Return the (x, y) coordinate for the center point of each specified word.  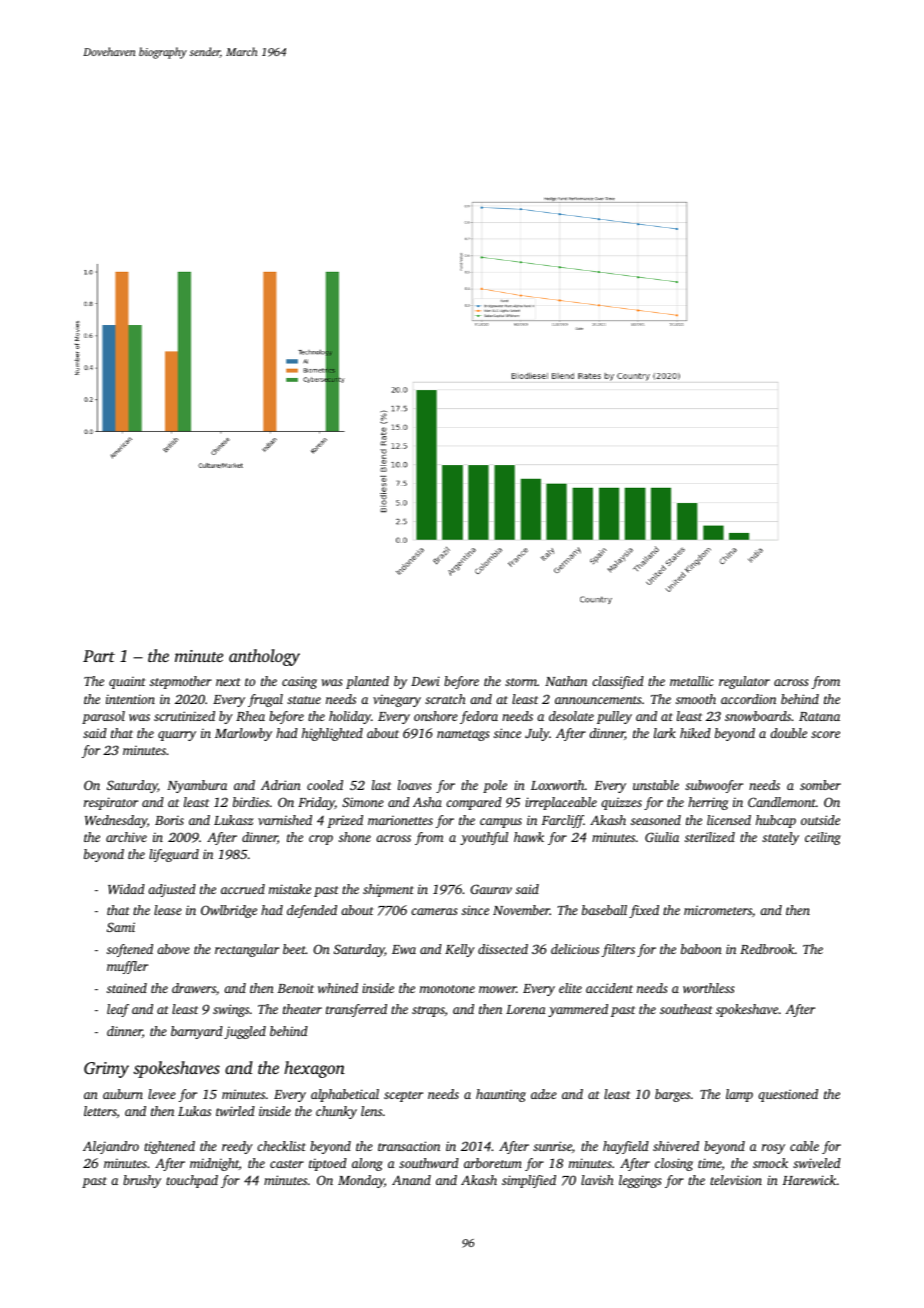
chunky (336, 1112)
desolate (571, 716)
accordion (748, 699)
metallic (692, 681)
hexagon (314, 1069)
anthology (264, 657)
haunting (501, 1095)
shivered (676, 1146)
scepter (403, 1096)
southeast (686, 1009)
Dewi (425, 681)
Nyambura (197, 786)
